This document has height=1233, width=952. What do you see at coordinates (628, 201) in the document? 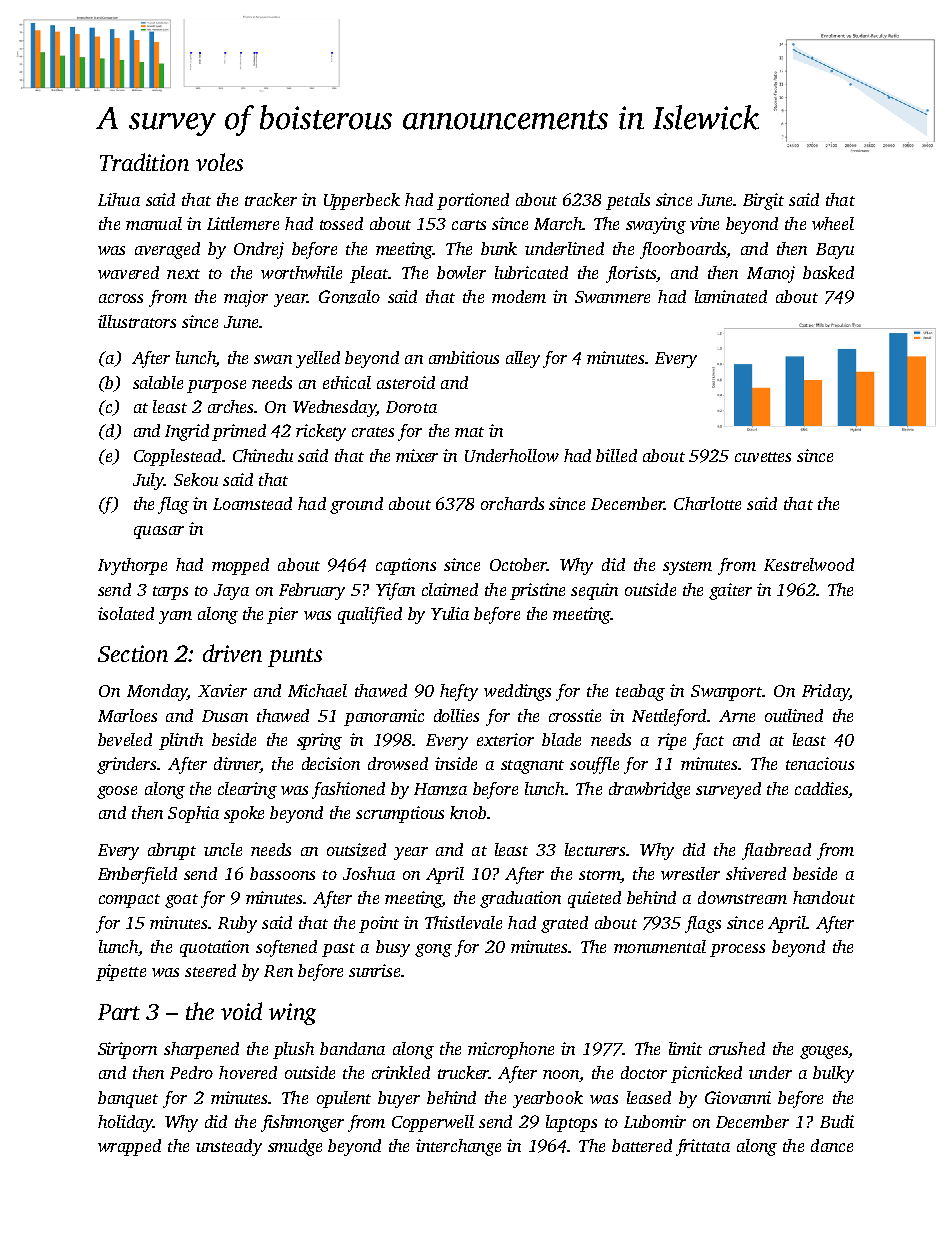
I see `petals` at bounding box center [628, 201].
